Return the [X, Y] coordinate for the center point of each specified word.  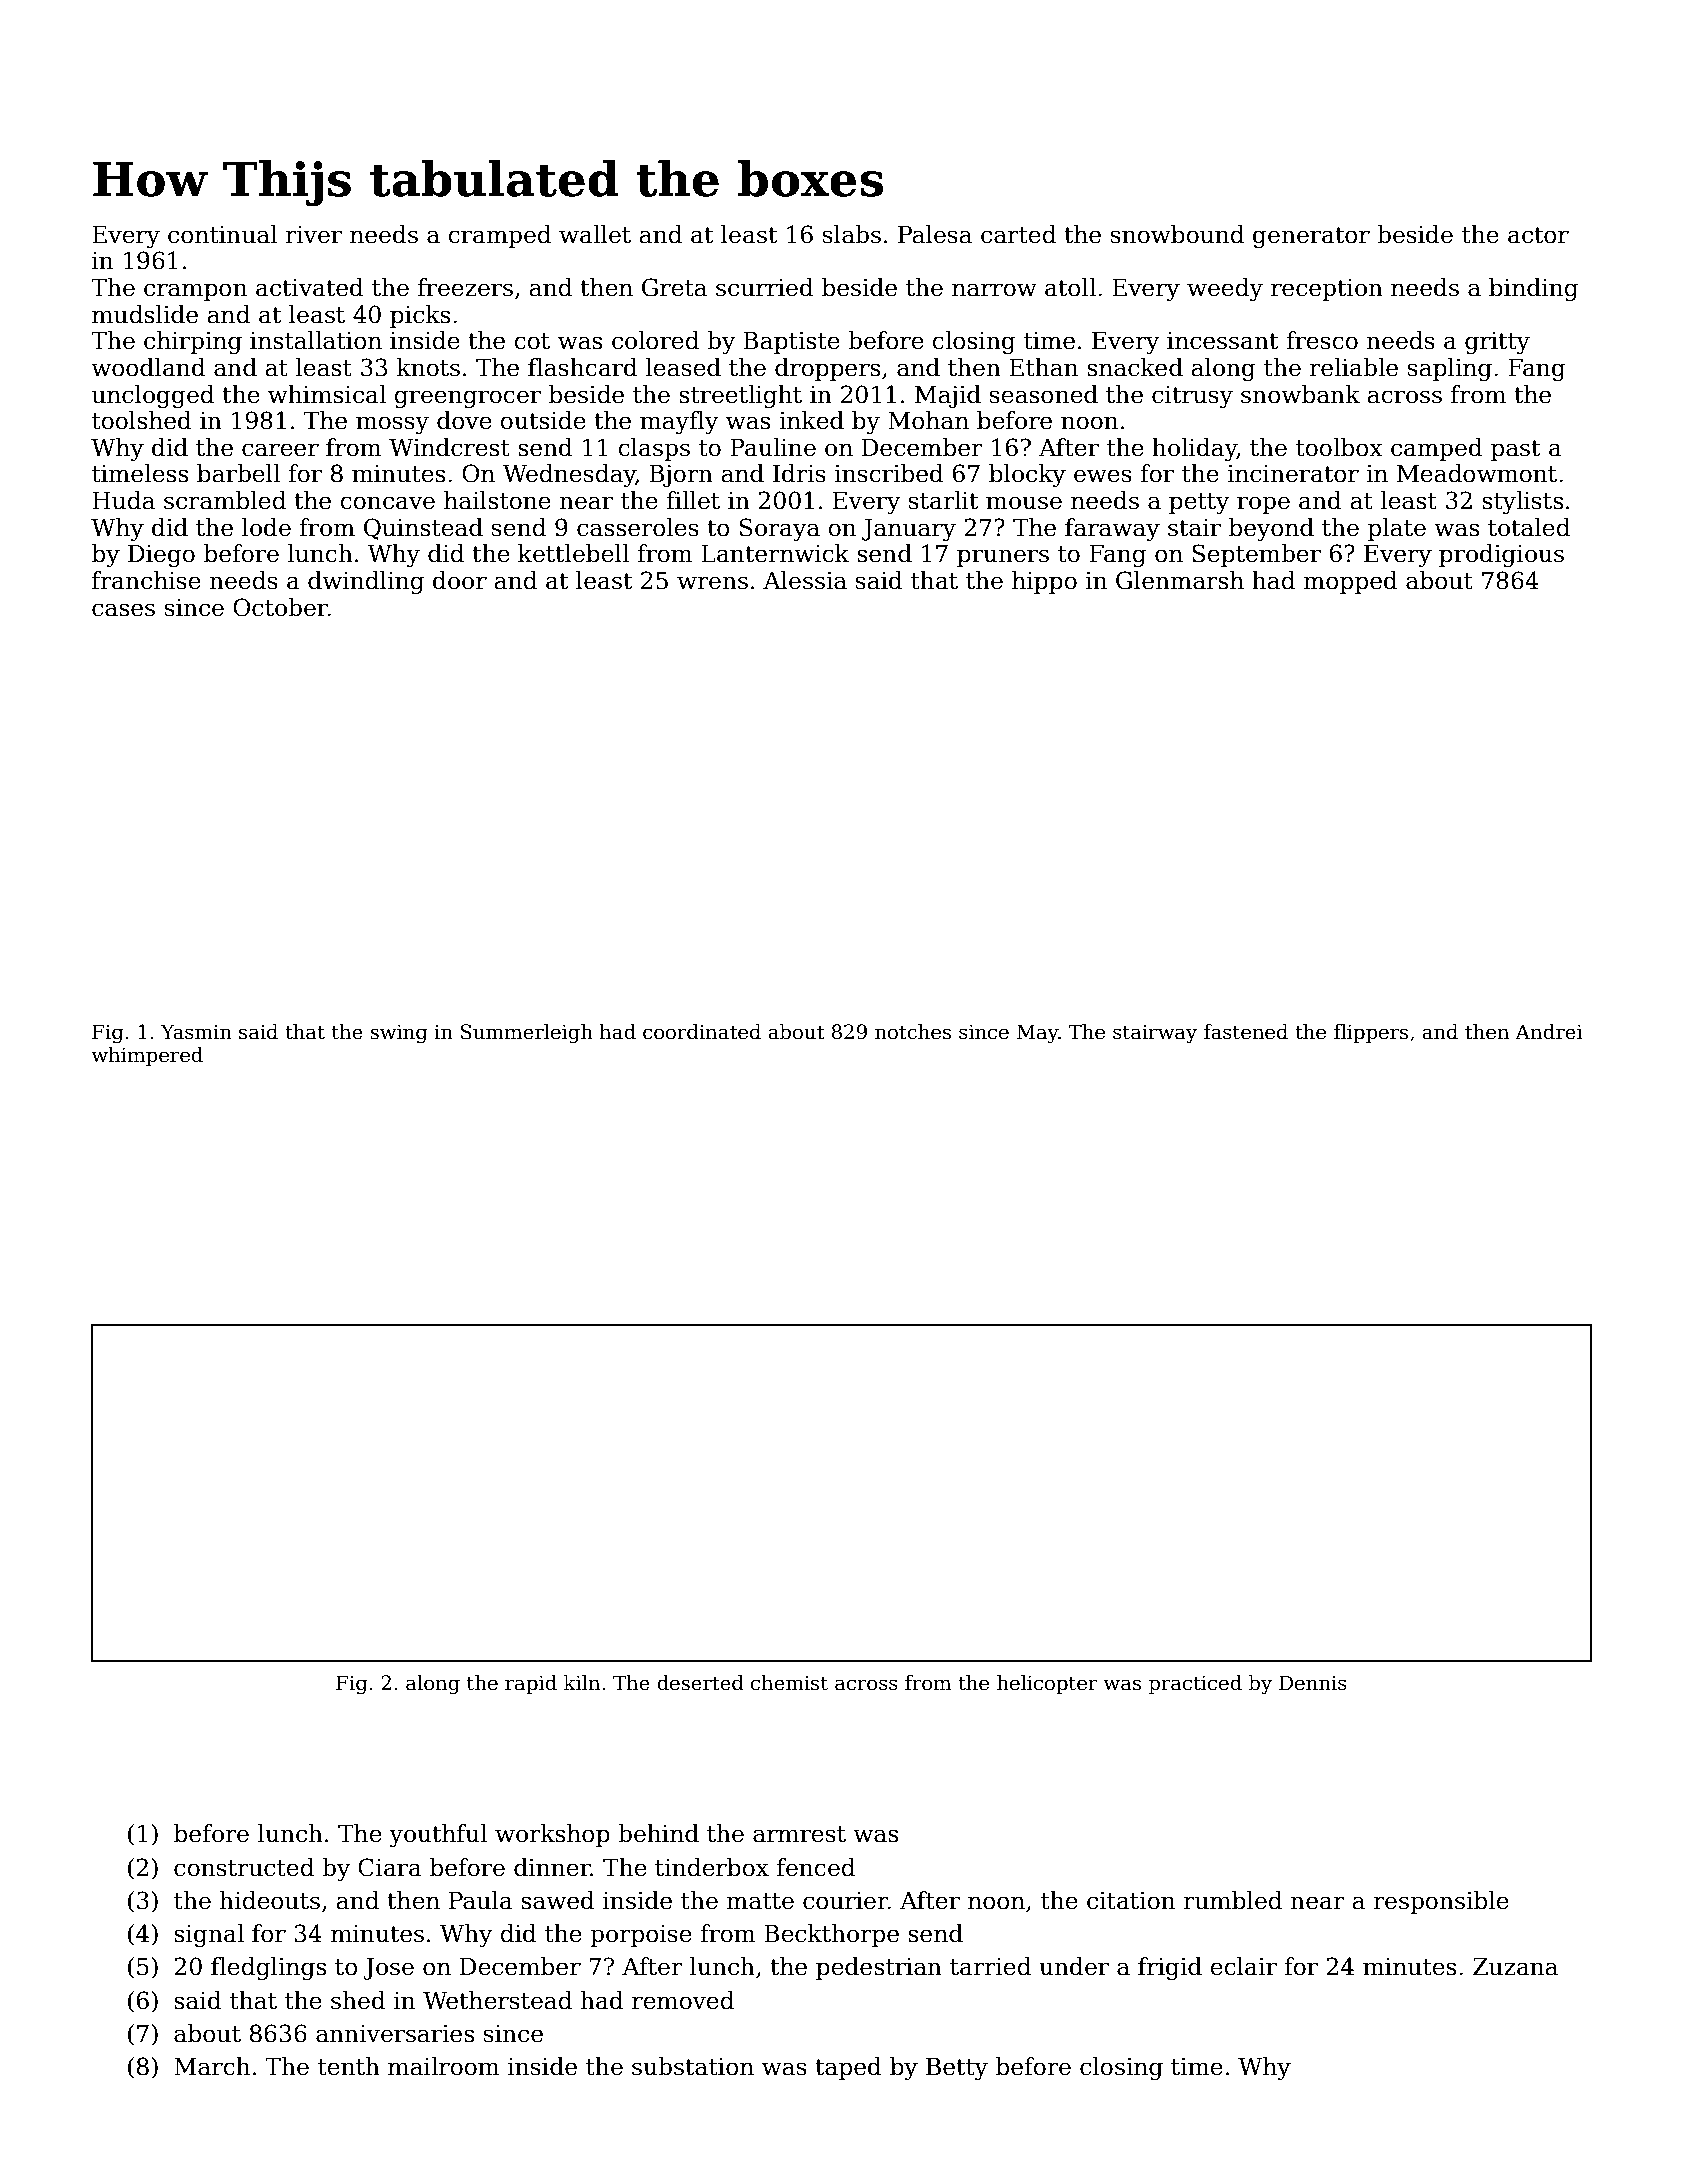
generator [1311, 237]
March [212, 2066]
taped [848, 2068]
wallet [595, 234]
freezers [465, 287]
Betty [957, 2069]
